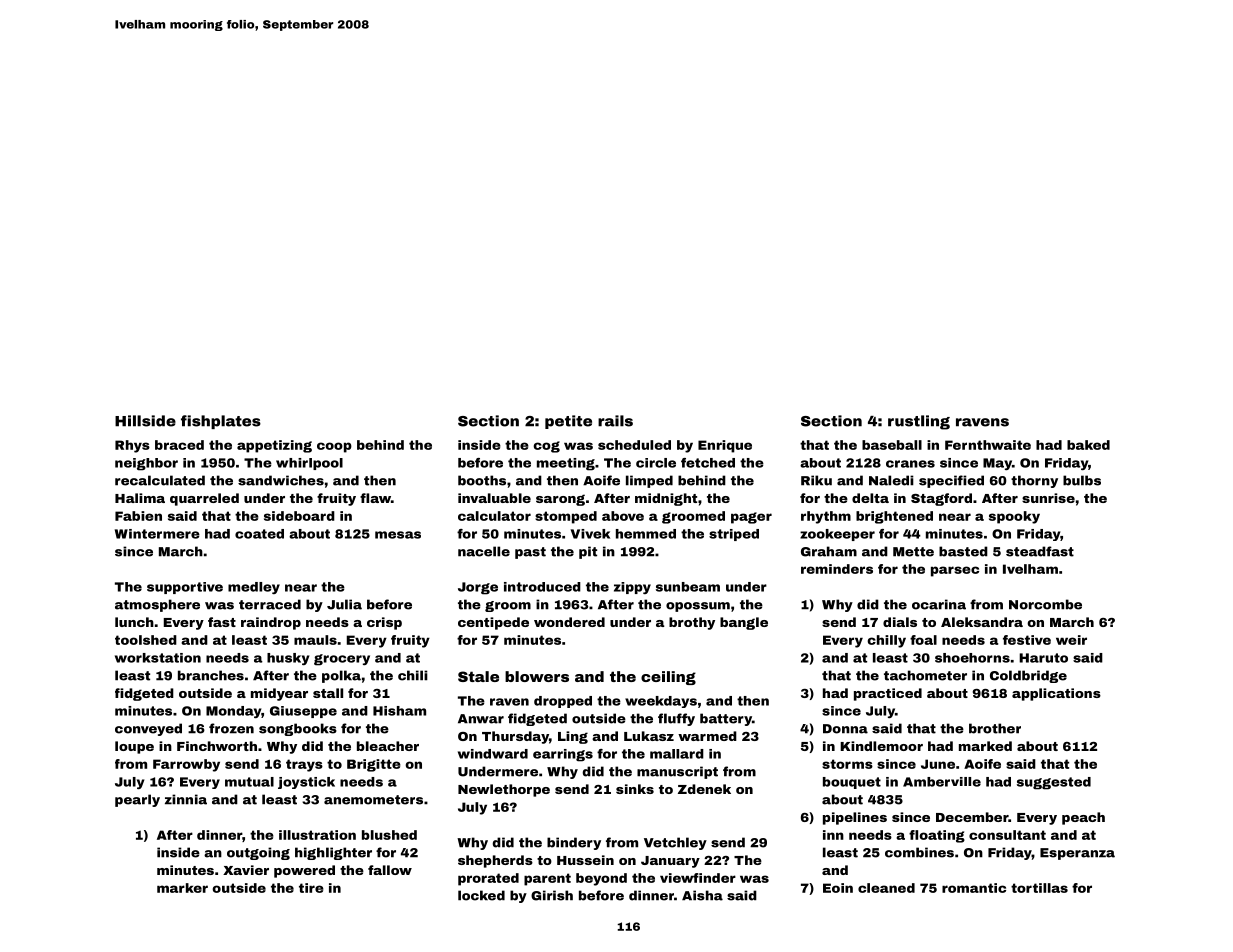 The height and width of the screenshot is (952, 1233). I want to click on Monday, so click(233, 712).
